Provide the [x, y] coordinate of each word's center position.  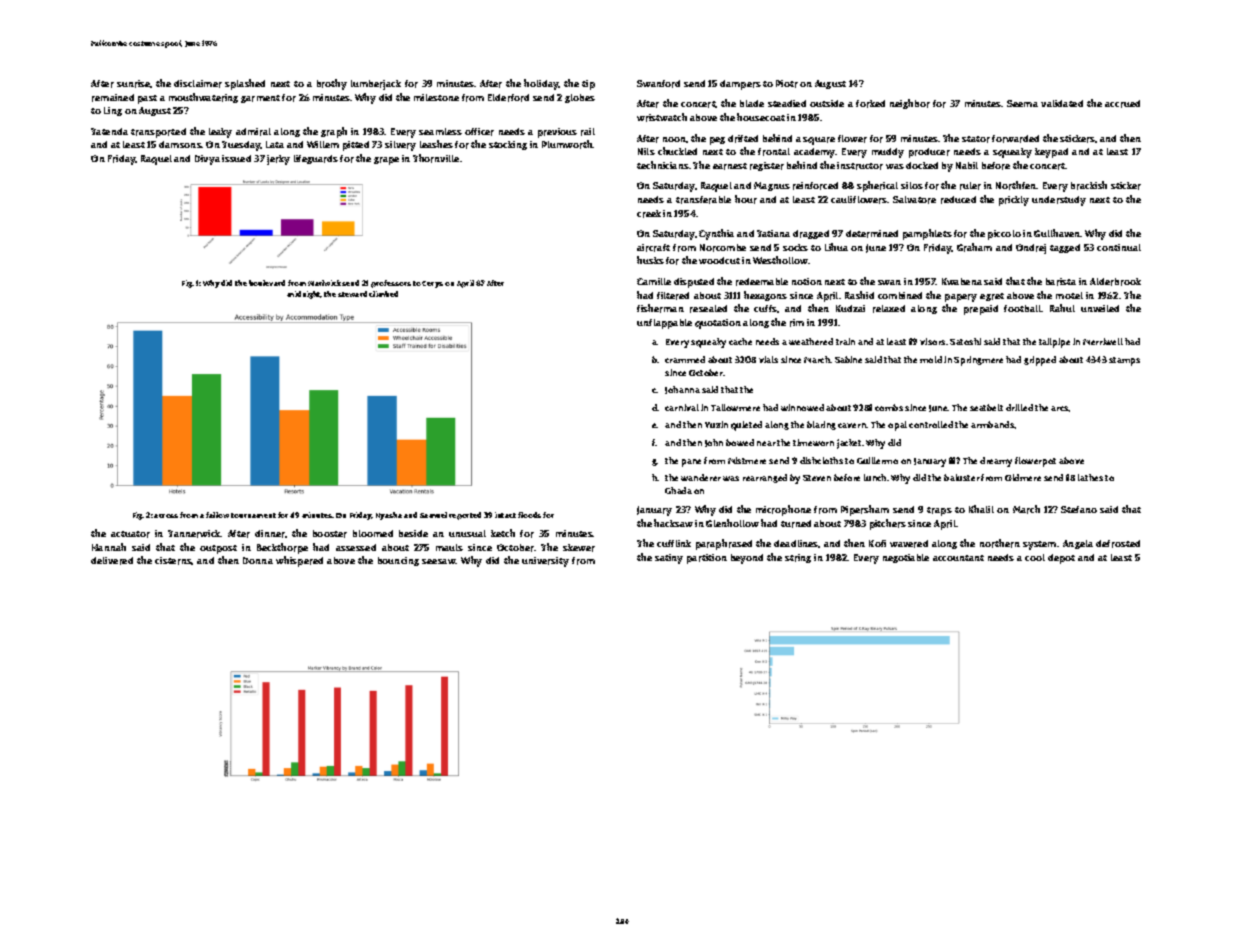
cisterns [173, 561]
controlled [931, 424]
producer [929, 153]
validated [1062, 103]
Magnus [772, 186]
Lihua [836, 247]
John [714, 443]
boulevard [267, 283]
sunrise [134, 84]
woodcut [719, 260]
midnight [304, 295]
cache [740, 341]
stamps [1124, 361]
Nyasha [389, 516]
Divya [207, 160]
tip [588, 85]
